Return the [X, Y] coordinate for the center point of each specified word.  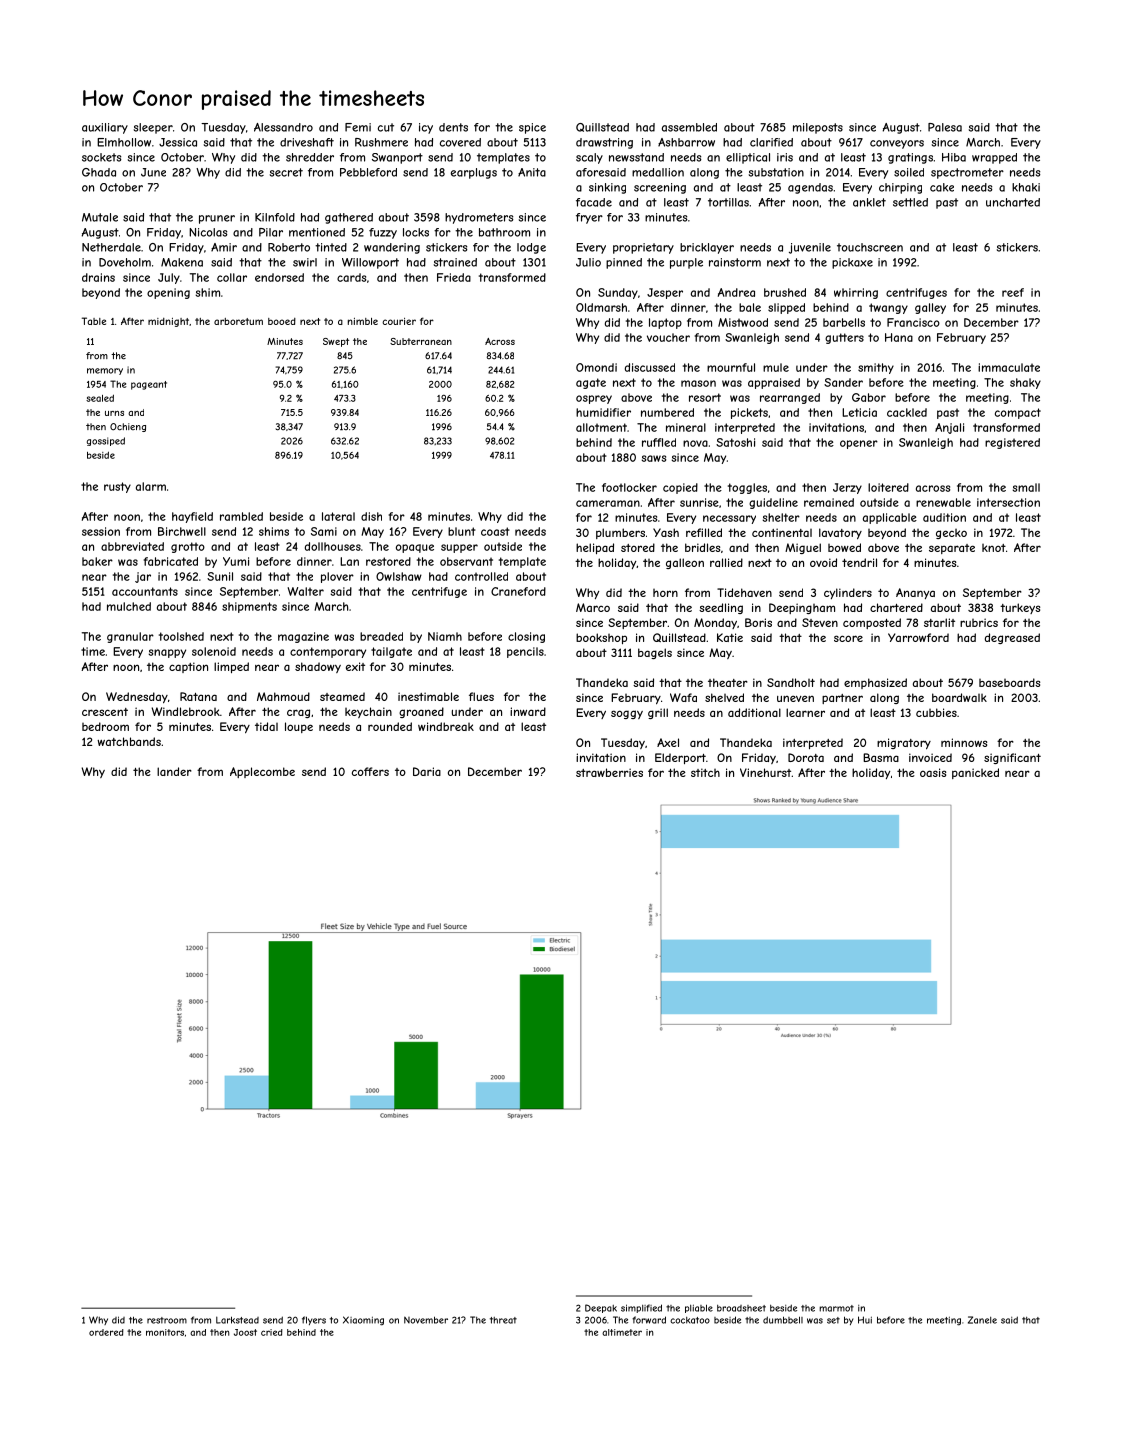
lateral [338, 516]
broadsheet [741, 1308]
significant [1012, 758]
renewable [943, 502]
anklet [869, 202]
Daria [427, 771]
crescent [105, 712]
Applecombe [262, 772]
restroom [167, 1320]
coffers [370, 771]
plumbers [620, 533]
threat [503, 1320]
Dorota [806, 757]
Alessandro [283, 127]
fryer [589, 218]
